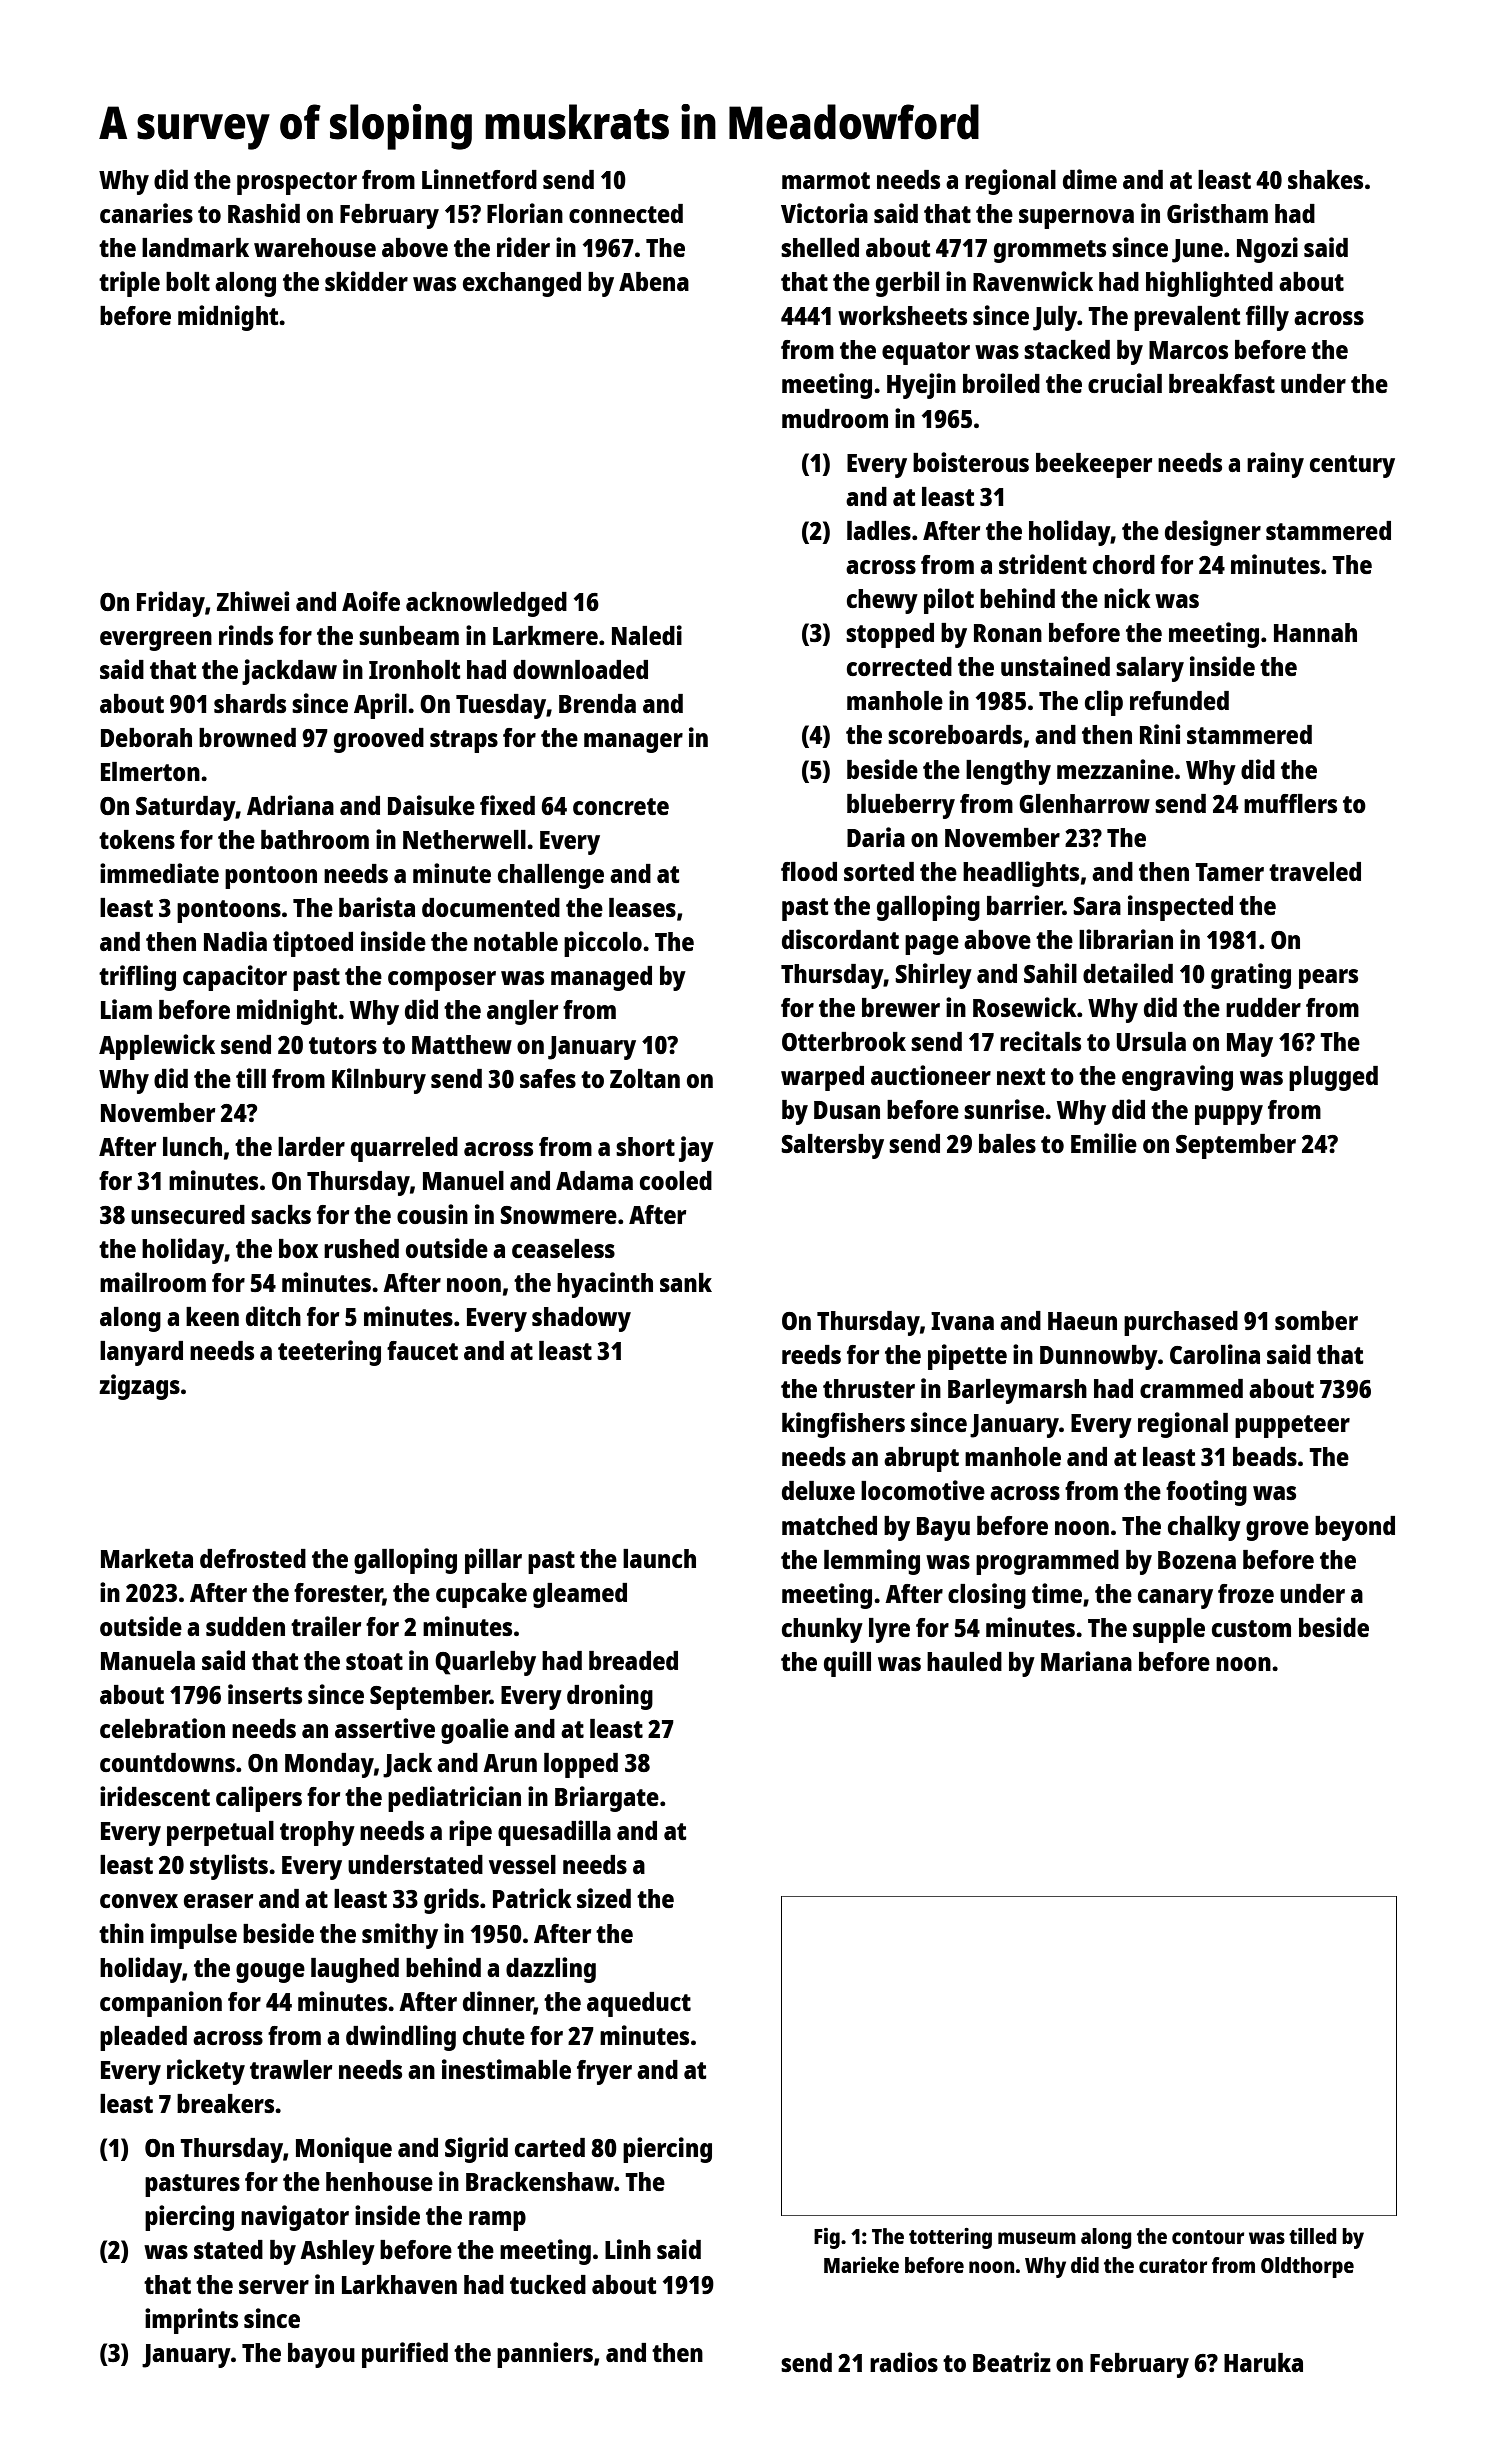  I want to click on Haruka, so click(1263, 2362).
